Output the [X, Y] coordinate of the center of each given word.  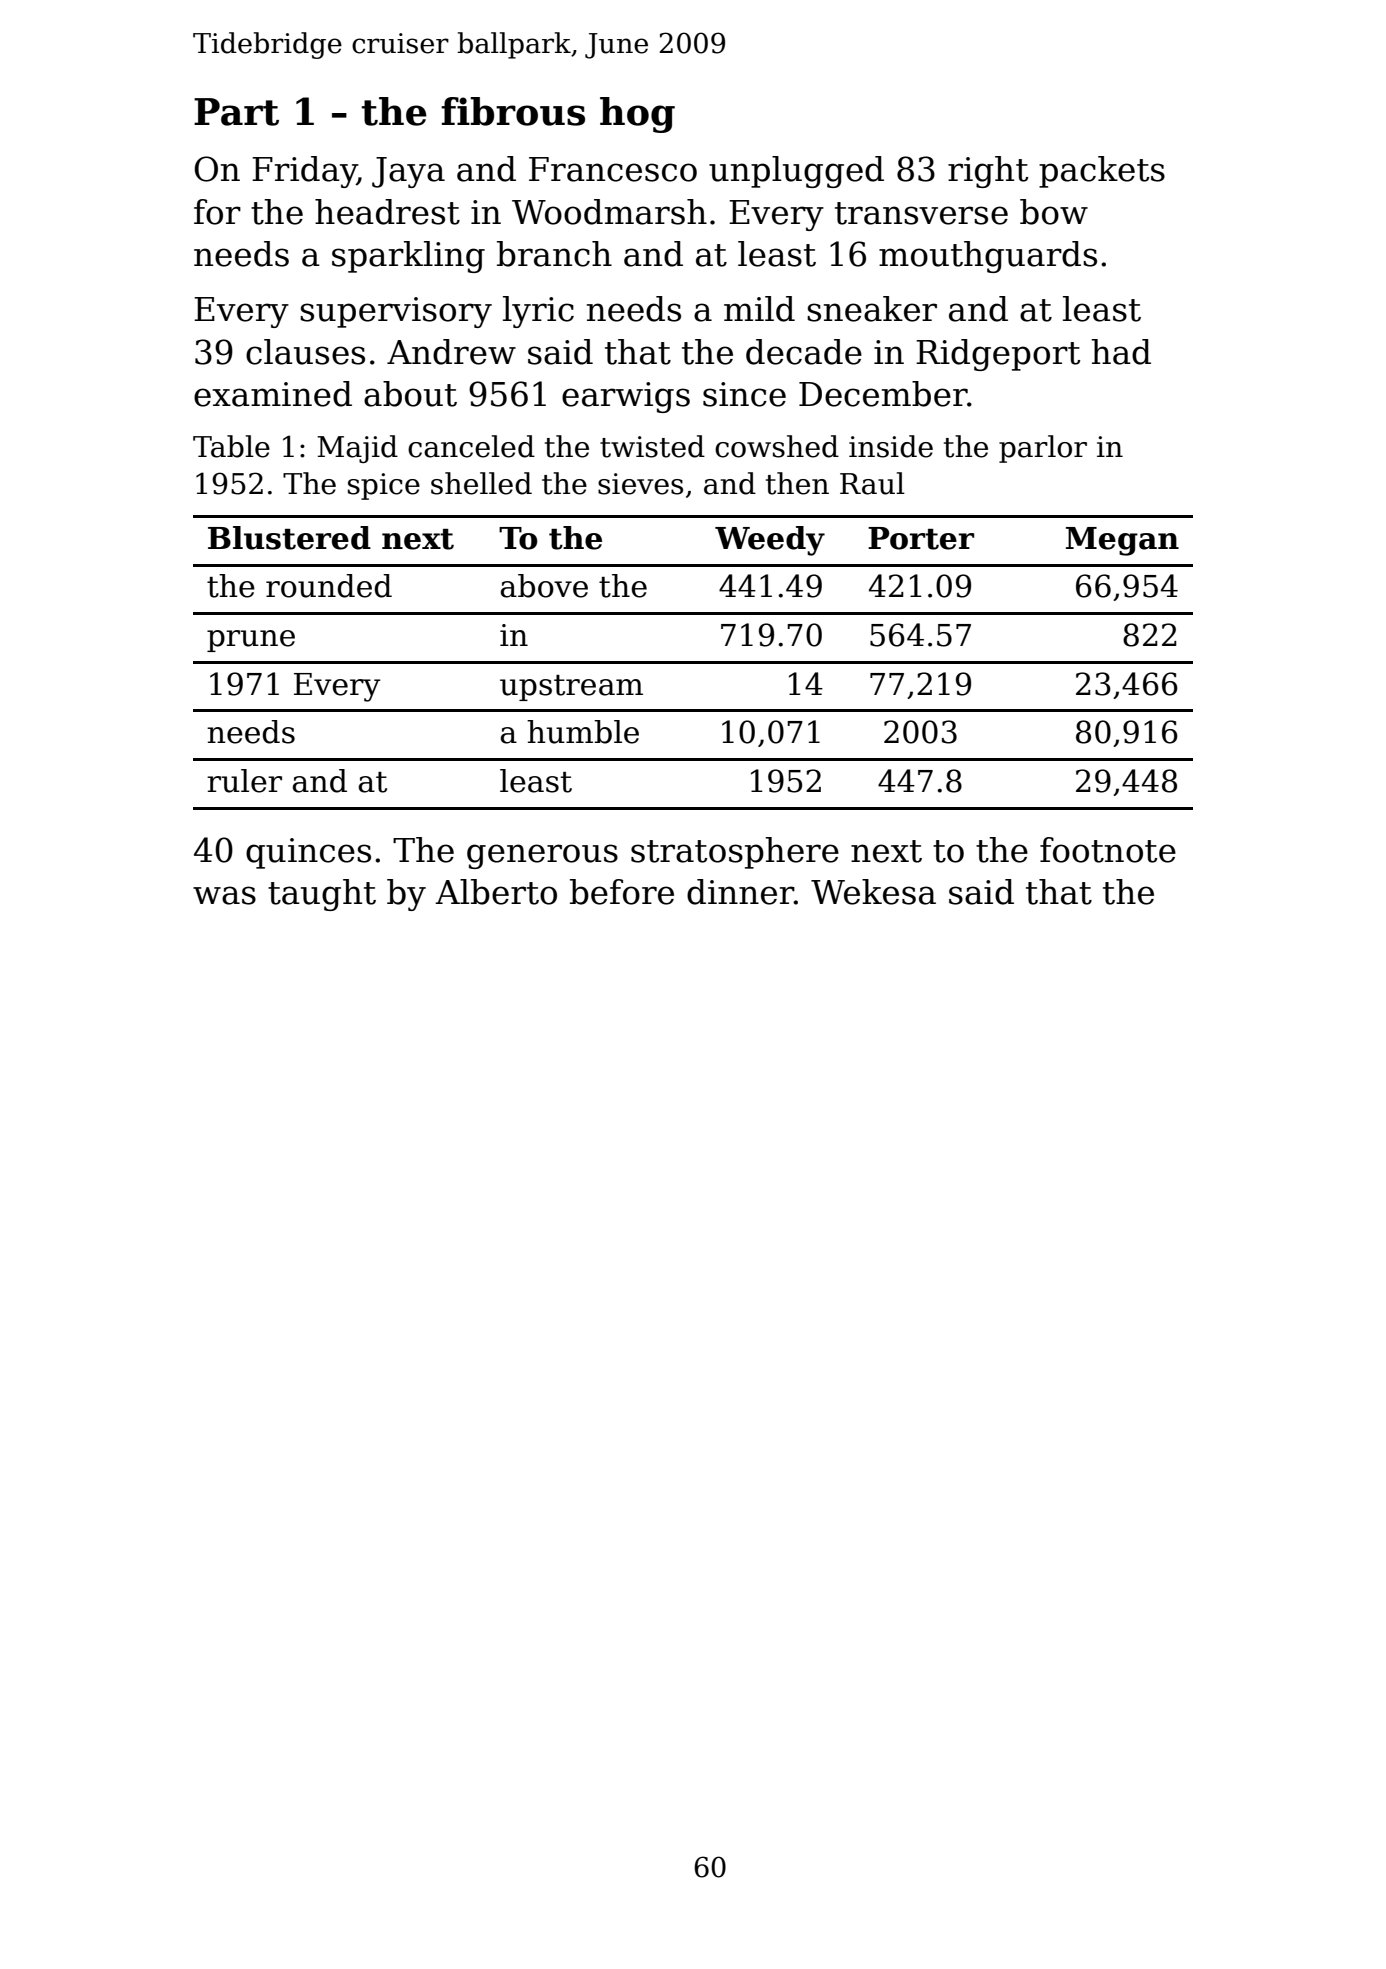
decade [804, 352]
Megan [1122, 541]
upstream [571, 688]
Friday [304, 172]
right [988, 172]
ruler [244, 781]
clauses [305, 352]
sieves [640, 484]
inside [891, 446]
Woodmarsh [609, 212]
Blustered [289, 538]
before [622, 892]
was [224, 895]
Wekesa [873, 892]
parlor [1043, 449]
